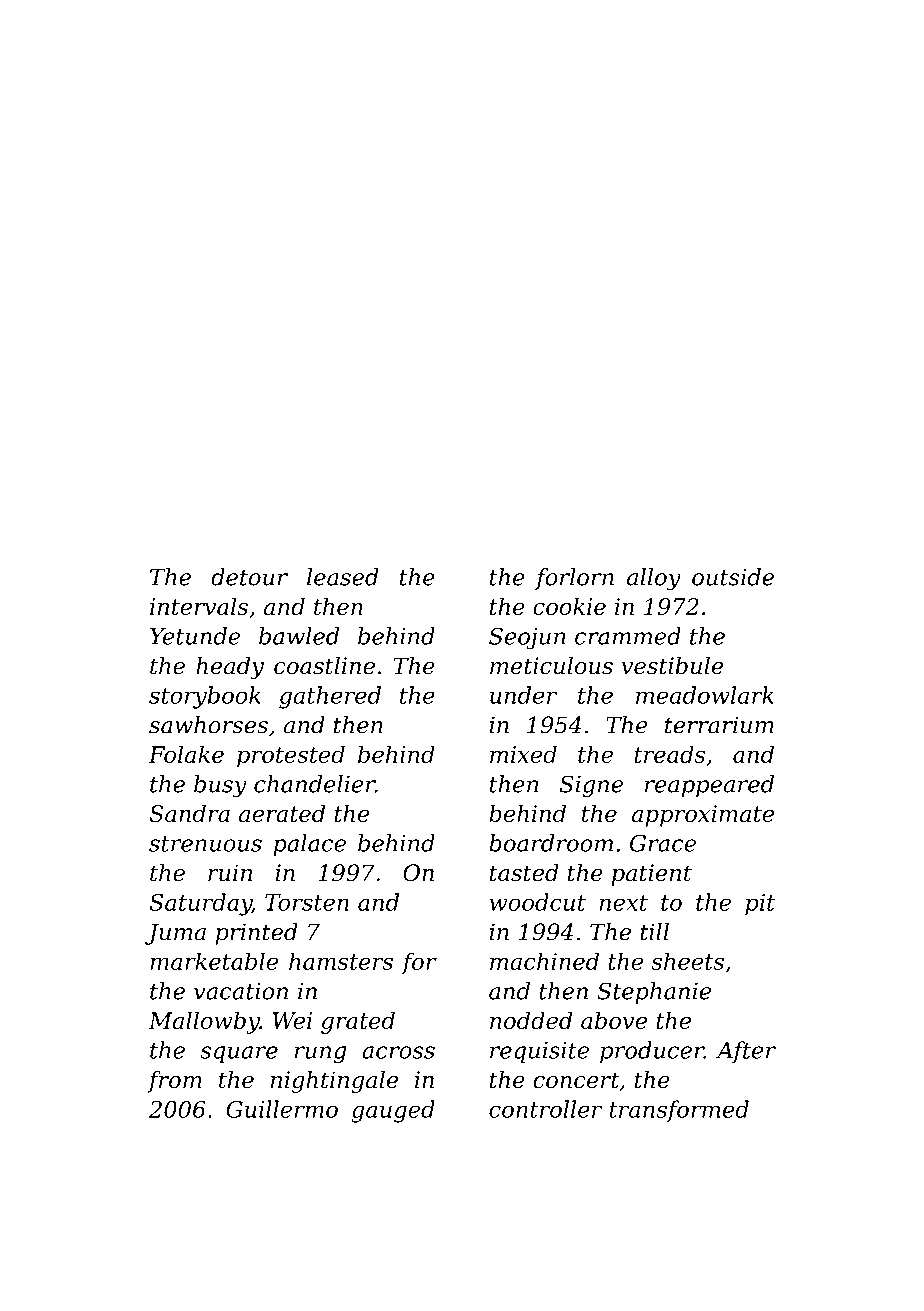  What do you see at coordinates (249, 577) in the screenshot?
I see `detour` at bounding box center [249, 577].
